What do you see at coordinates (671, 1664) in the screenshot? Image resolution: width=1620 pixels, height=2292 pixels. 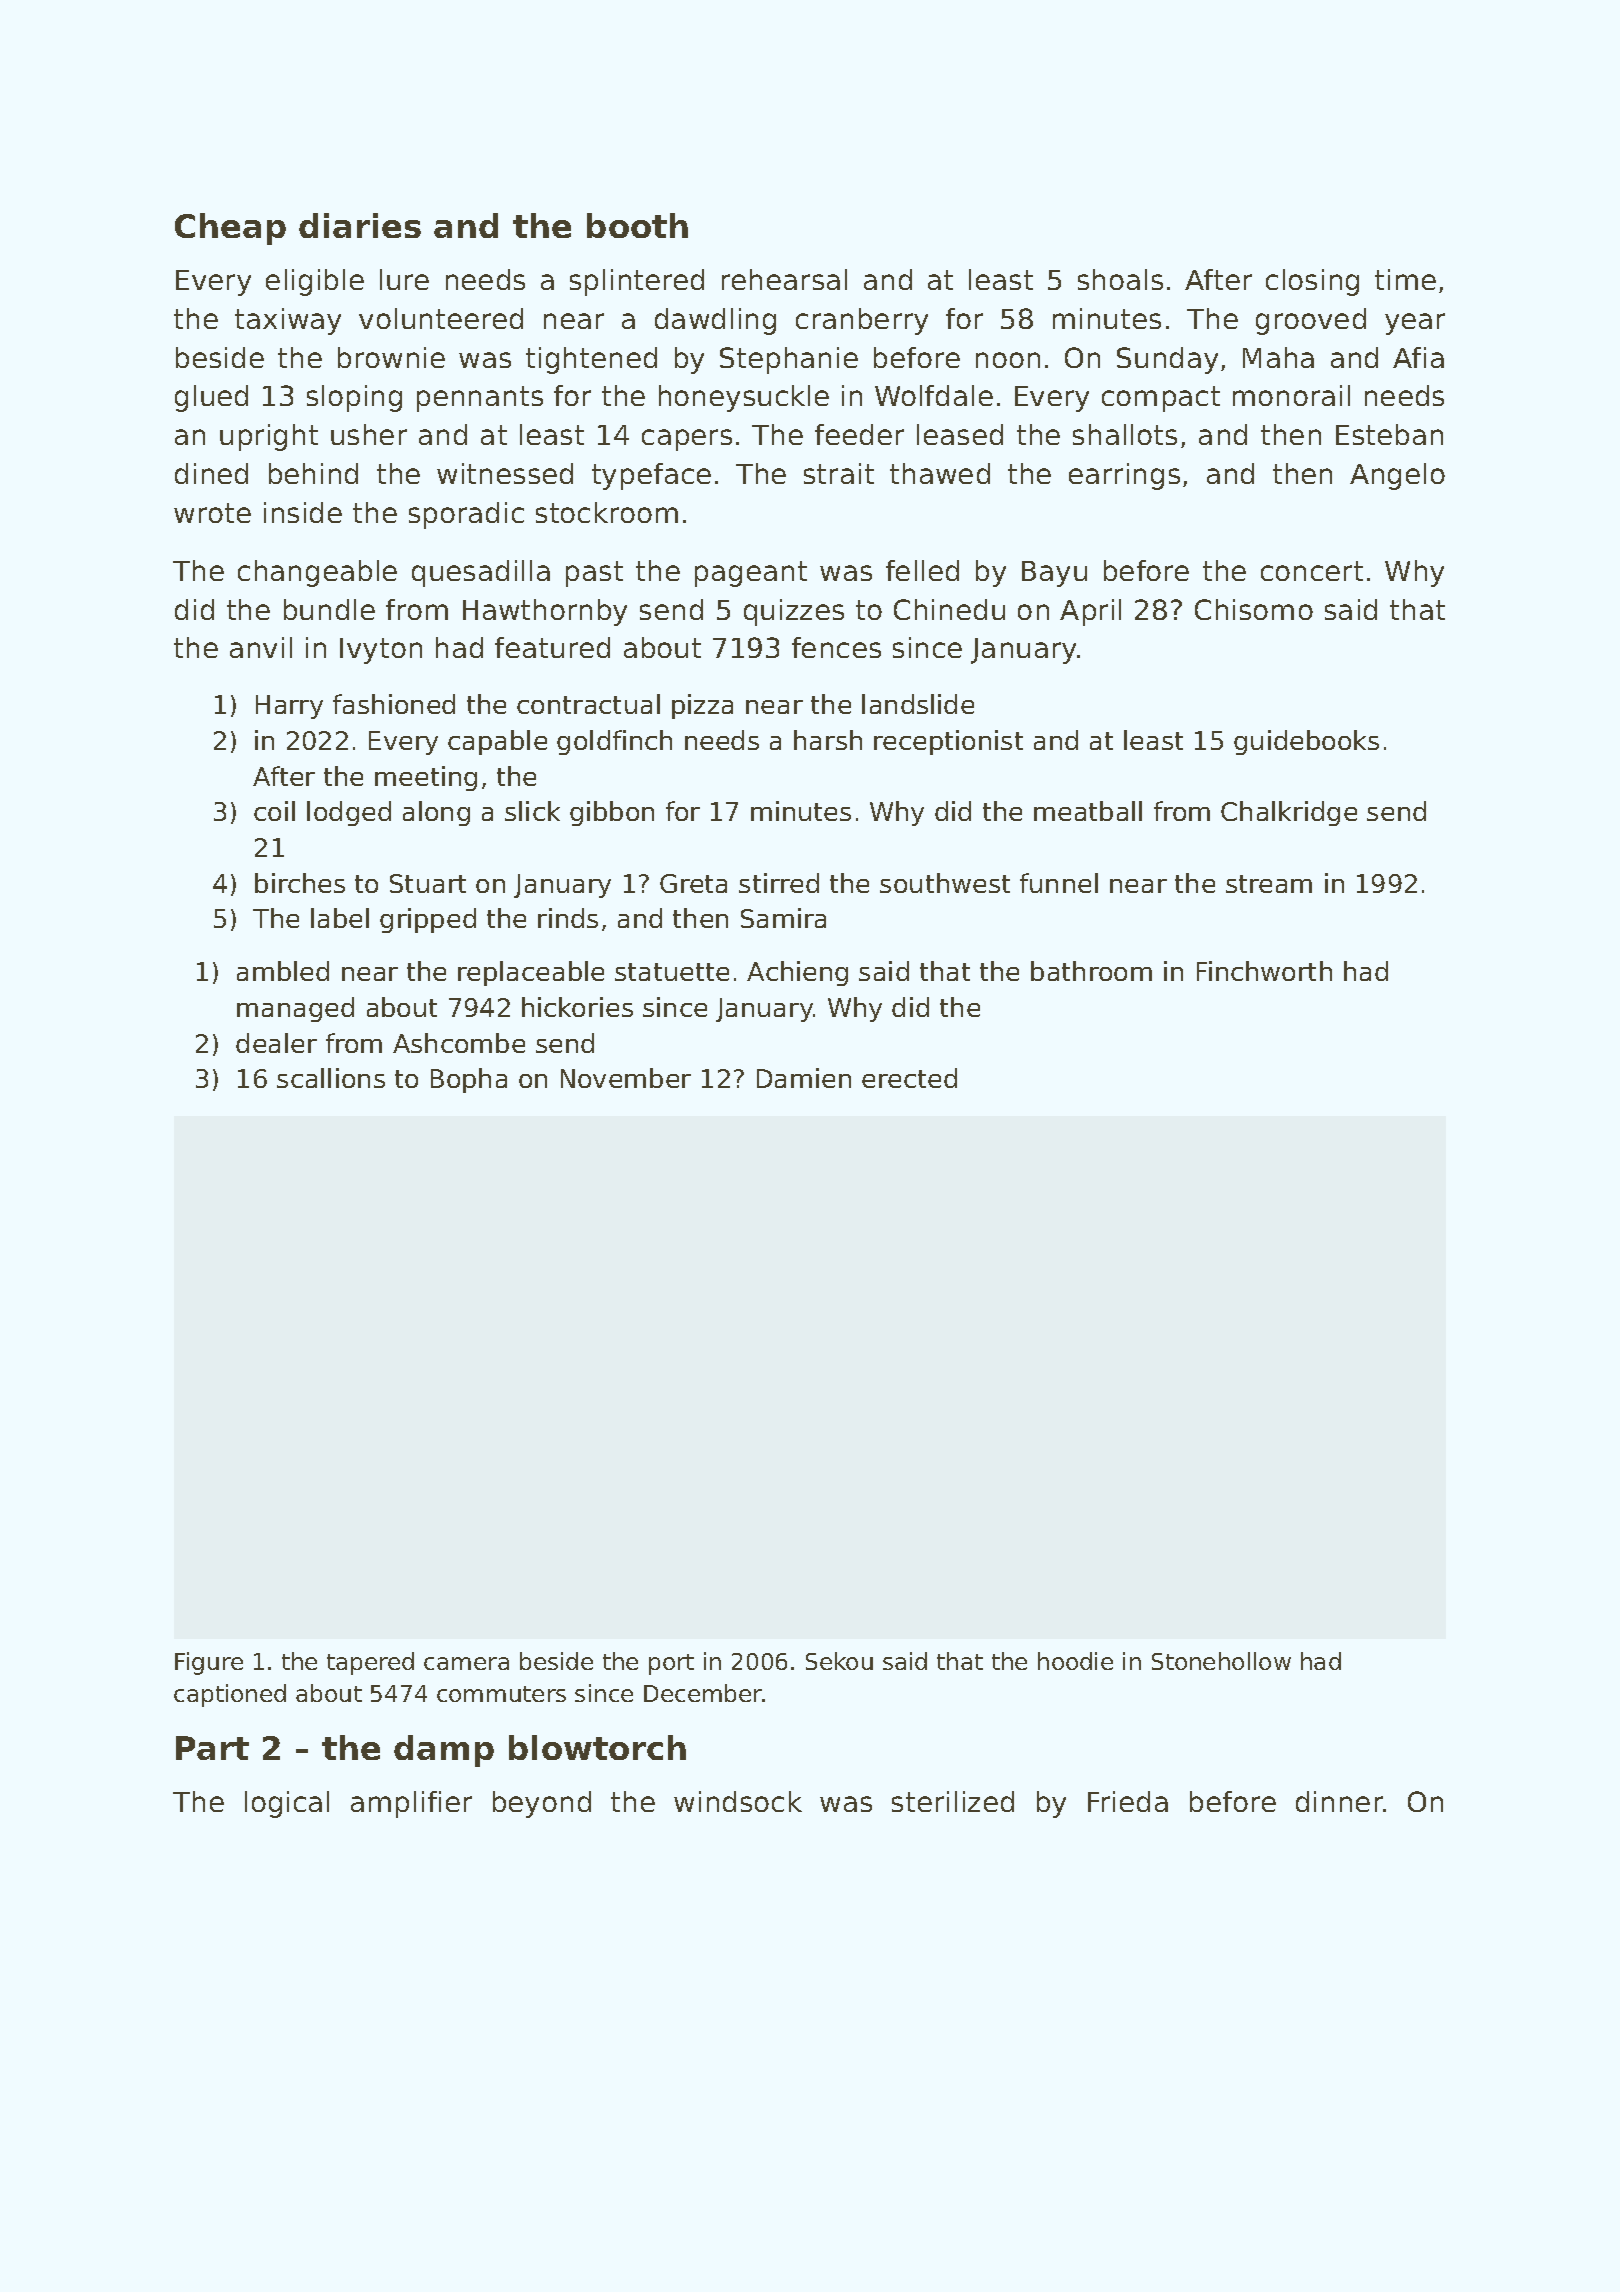 I see `port` at bounding box center [671, 1664].
